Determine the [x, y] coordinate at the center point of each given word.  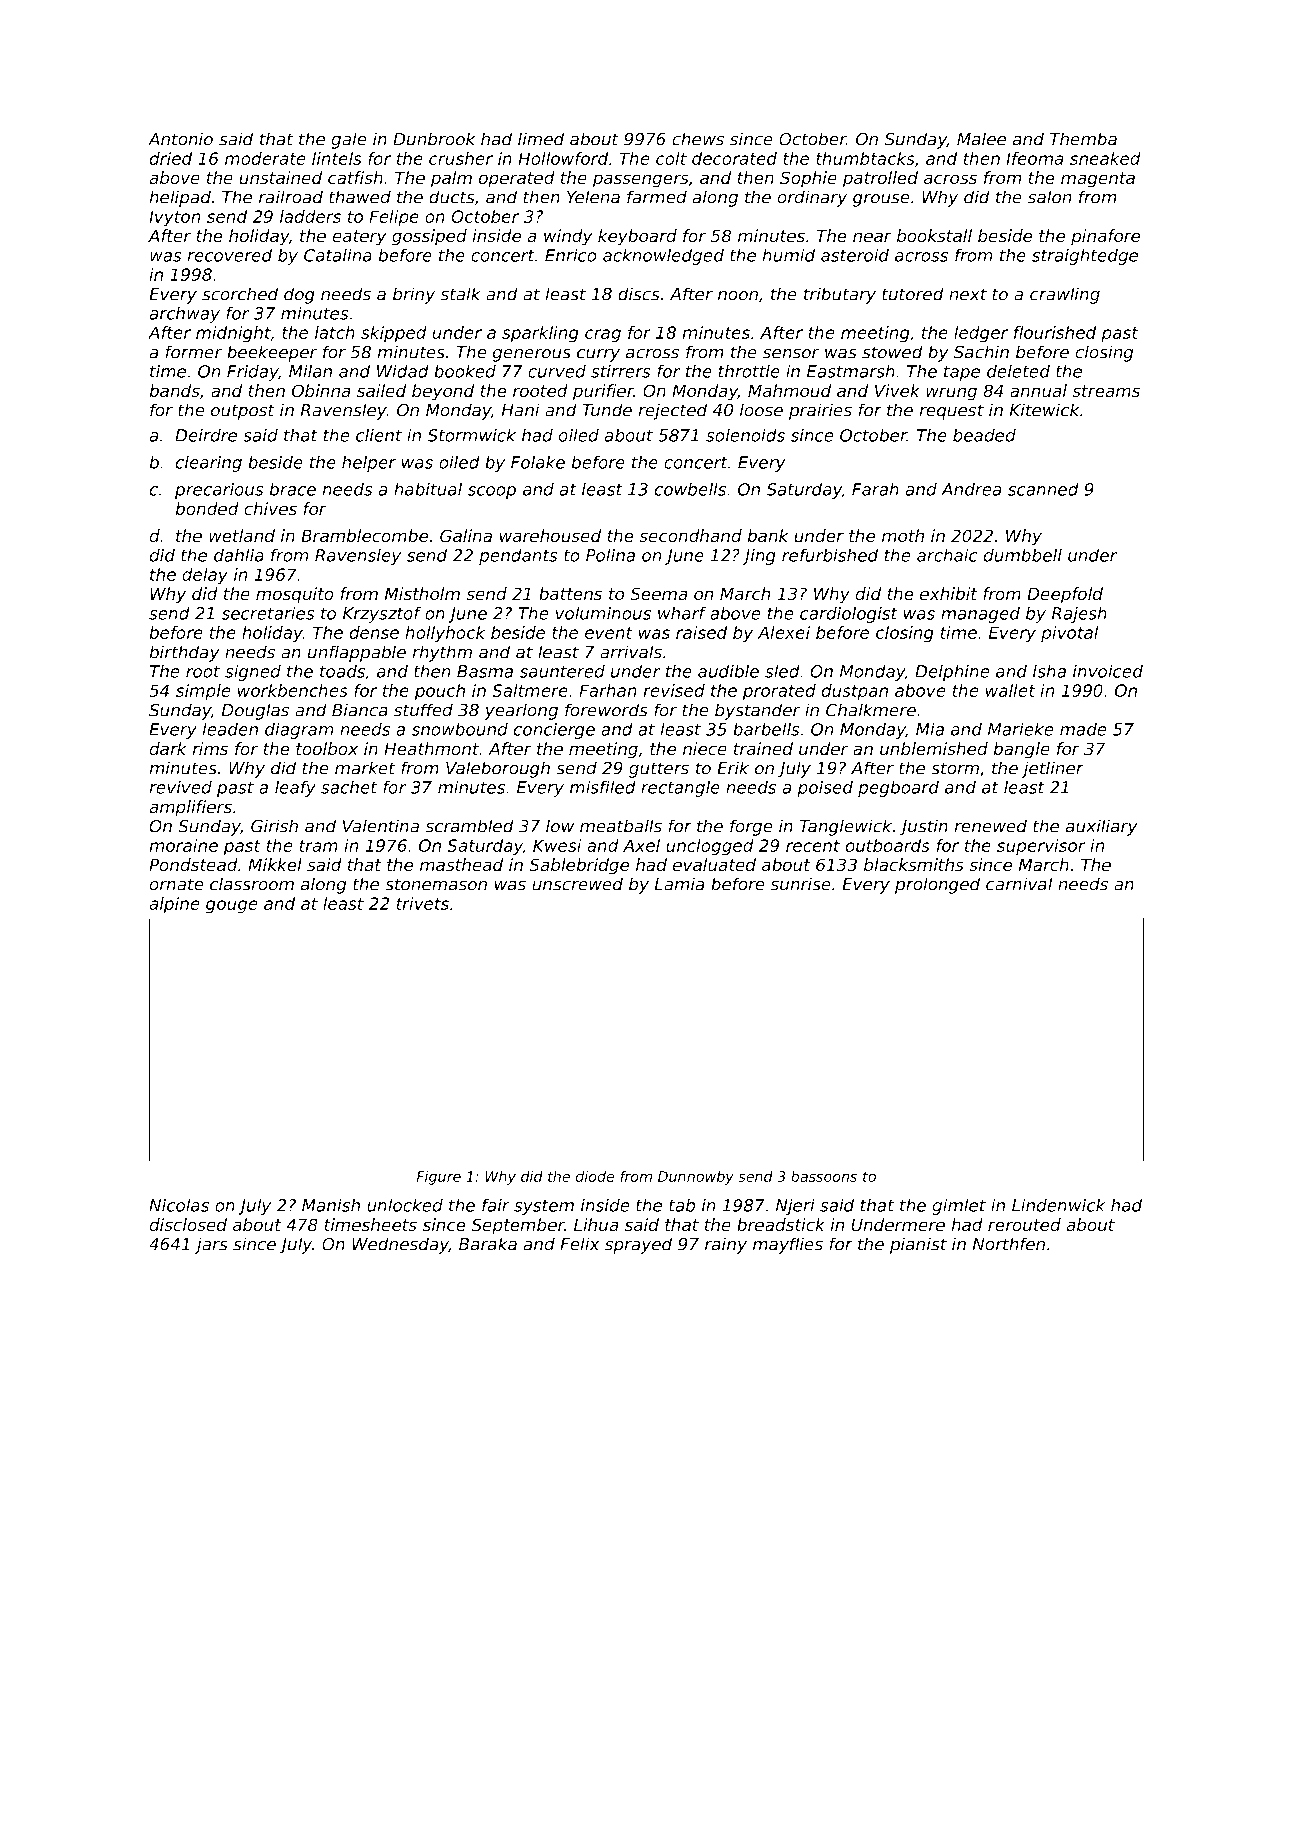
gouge [232, 907]
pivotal [1070, 634]
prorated [779, 692]
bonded [207, 509]
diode [595, 1176]
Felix [579, 1244]
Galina [466, 536]
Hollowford [563, 158]
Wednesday [400, 1245]
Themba [1083, 139]
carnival [1019, 884]
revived [180, 787]
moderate [265, 158]
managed [980, 614]
